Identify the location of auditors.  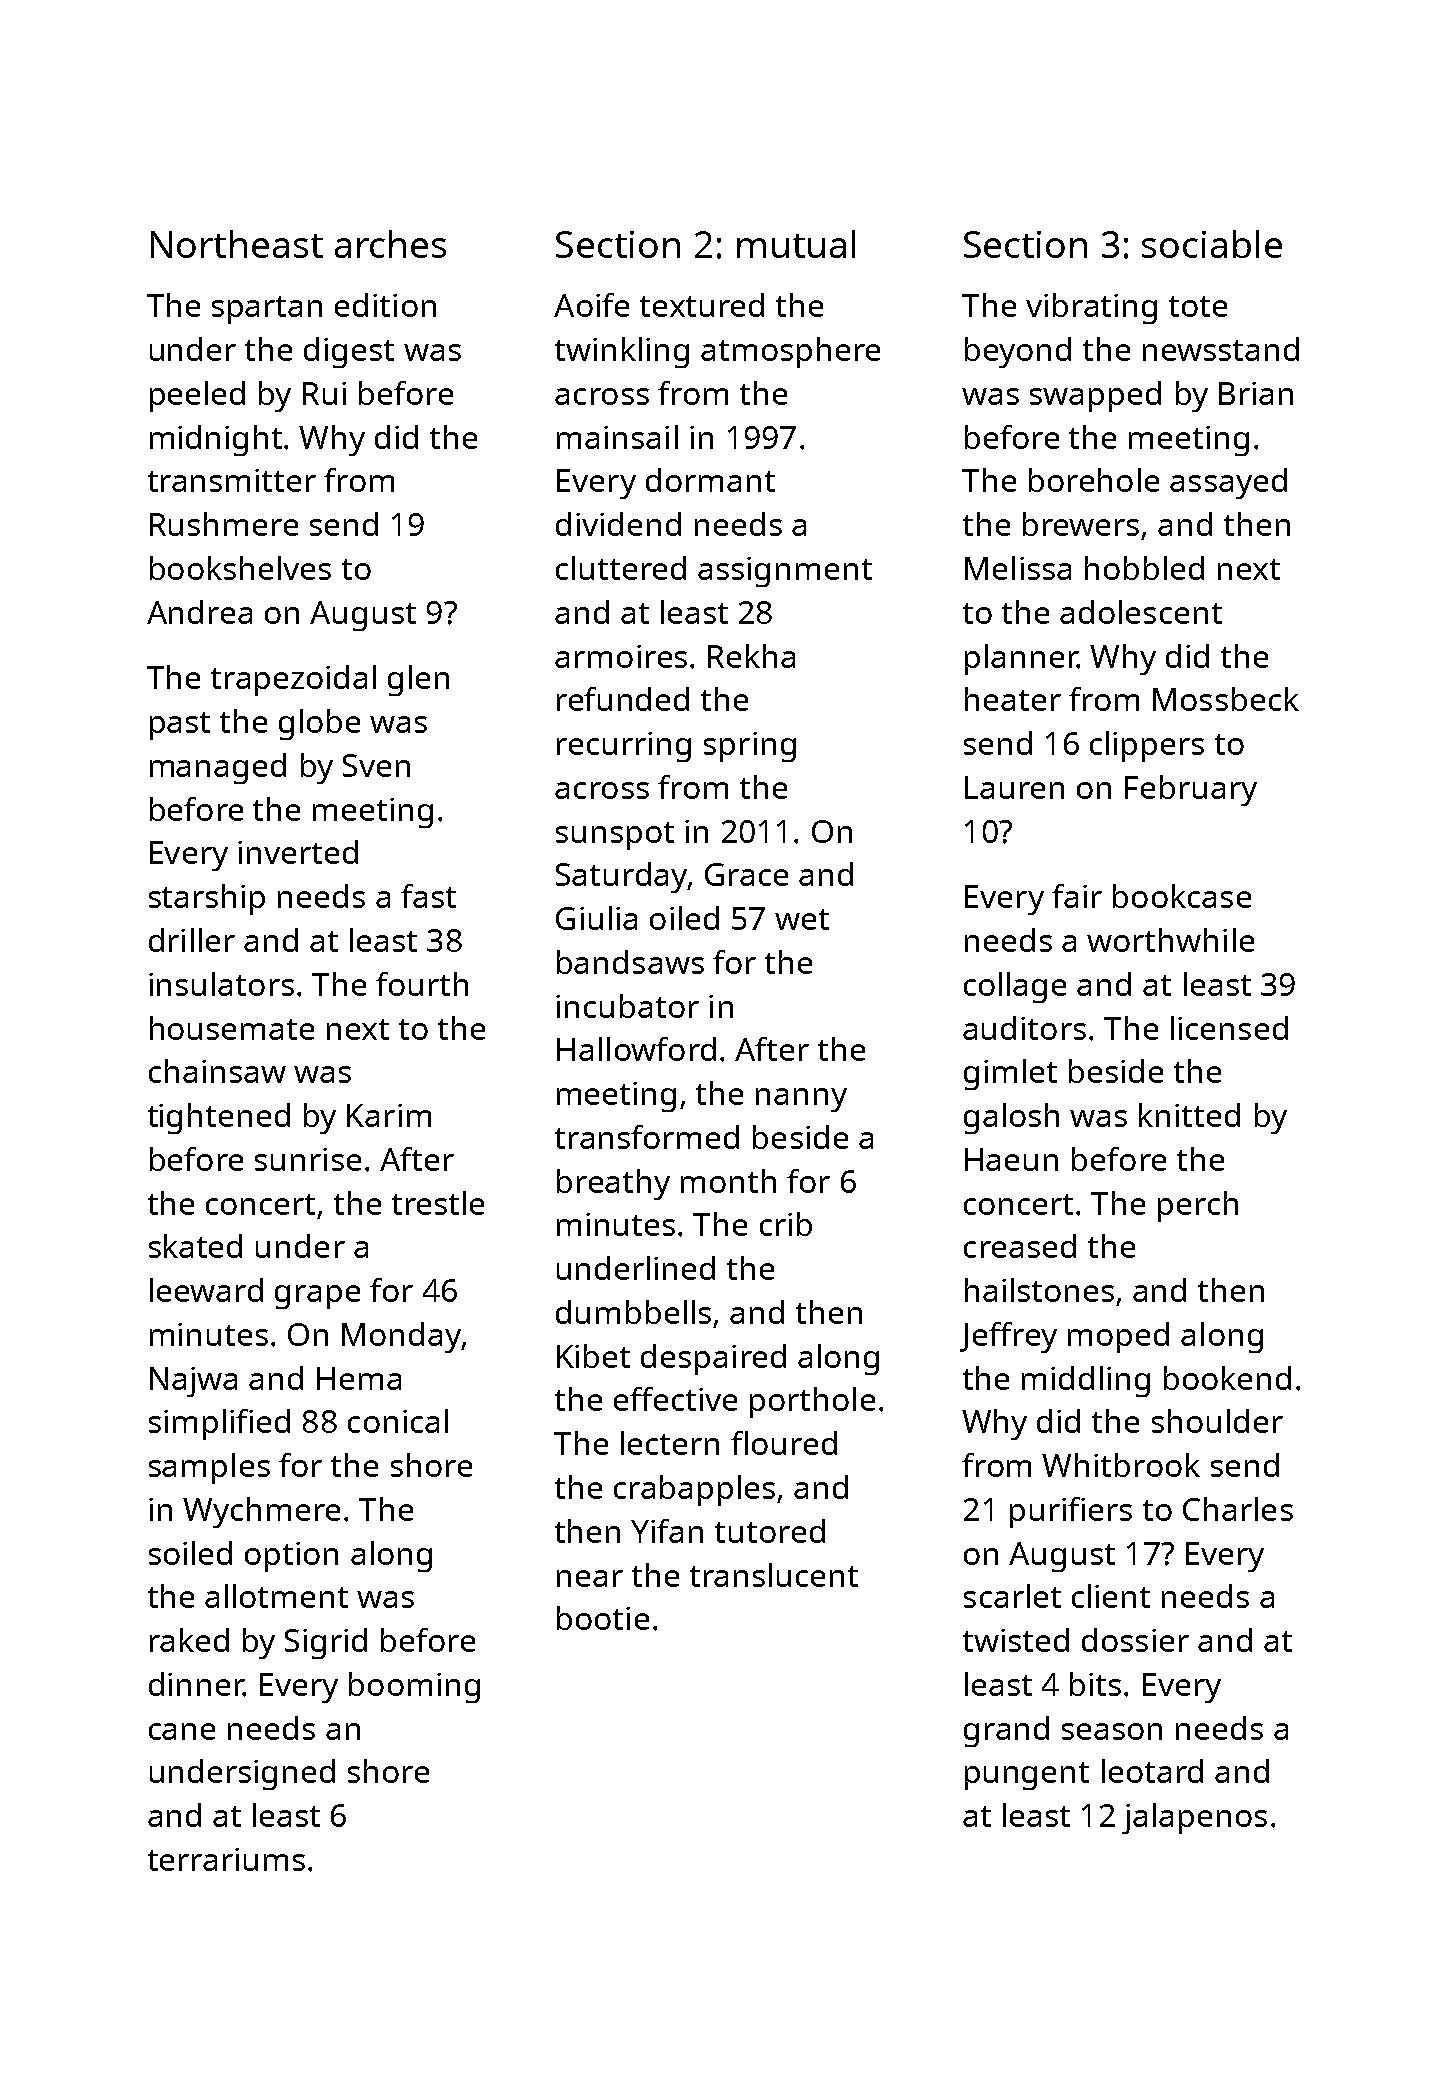
(1024, 1028).
